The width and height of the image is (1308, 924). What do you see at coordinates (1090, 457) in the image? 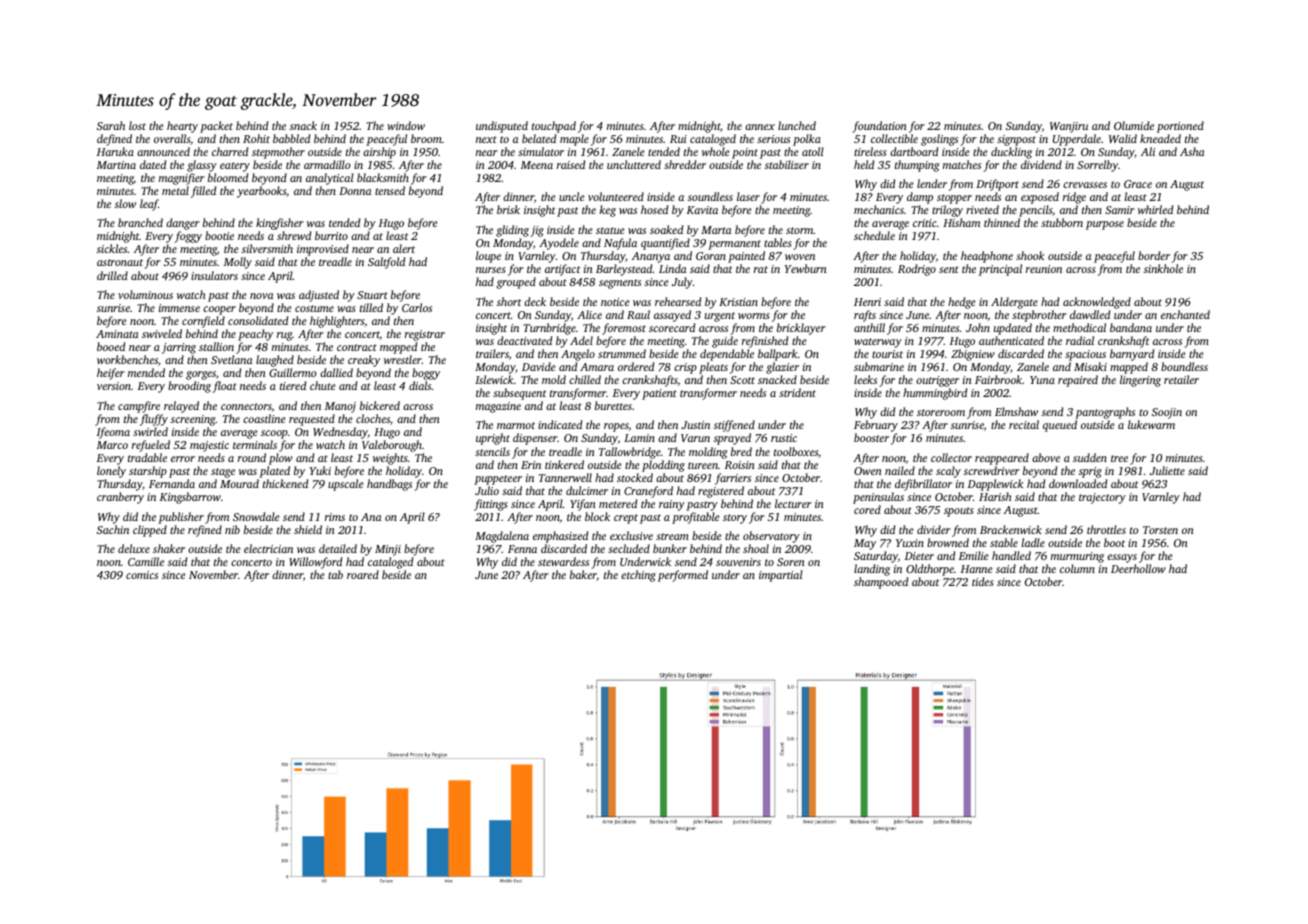
I see `sudden` at bounding box center [1090, 457].
